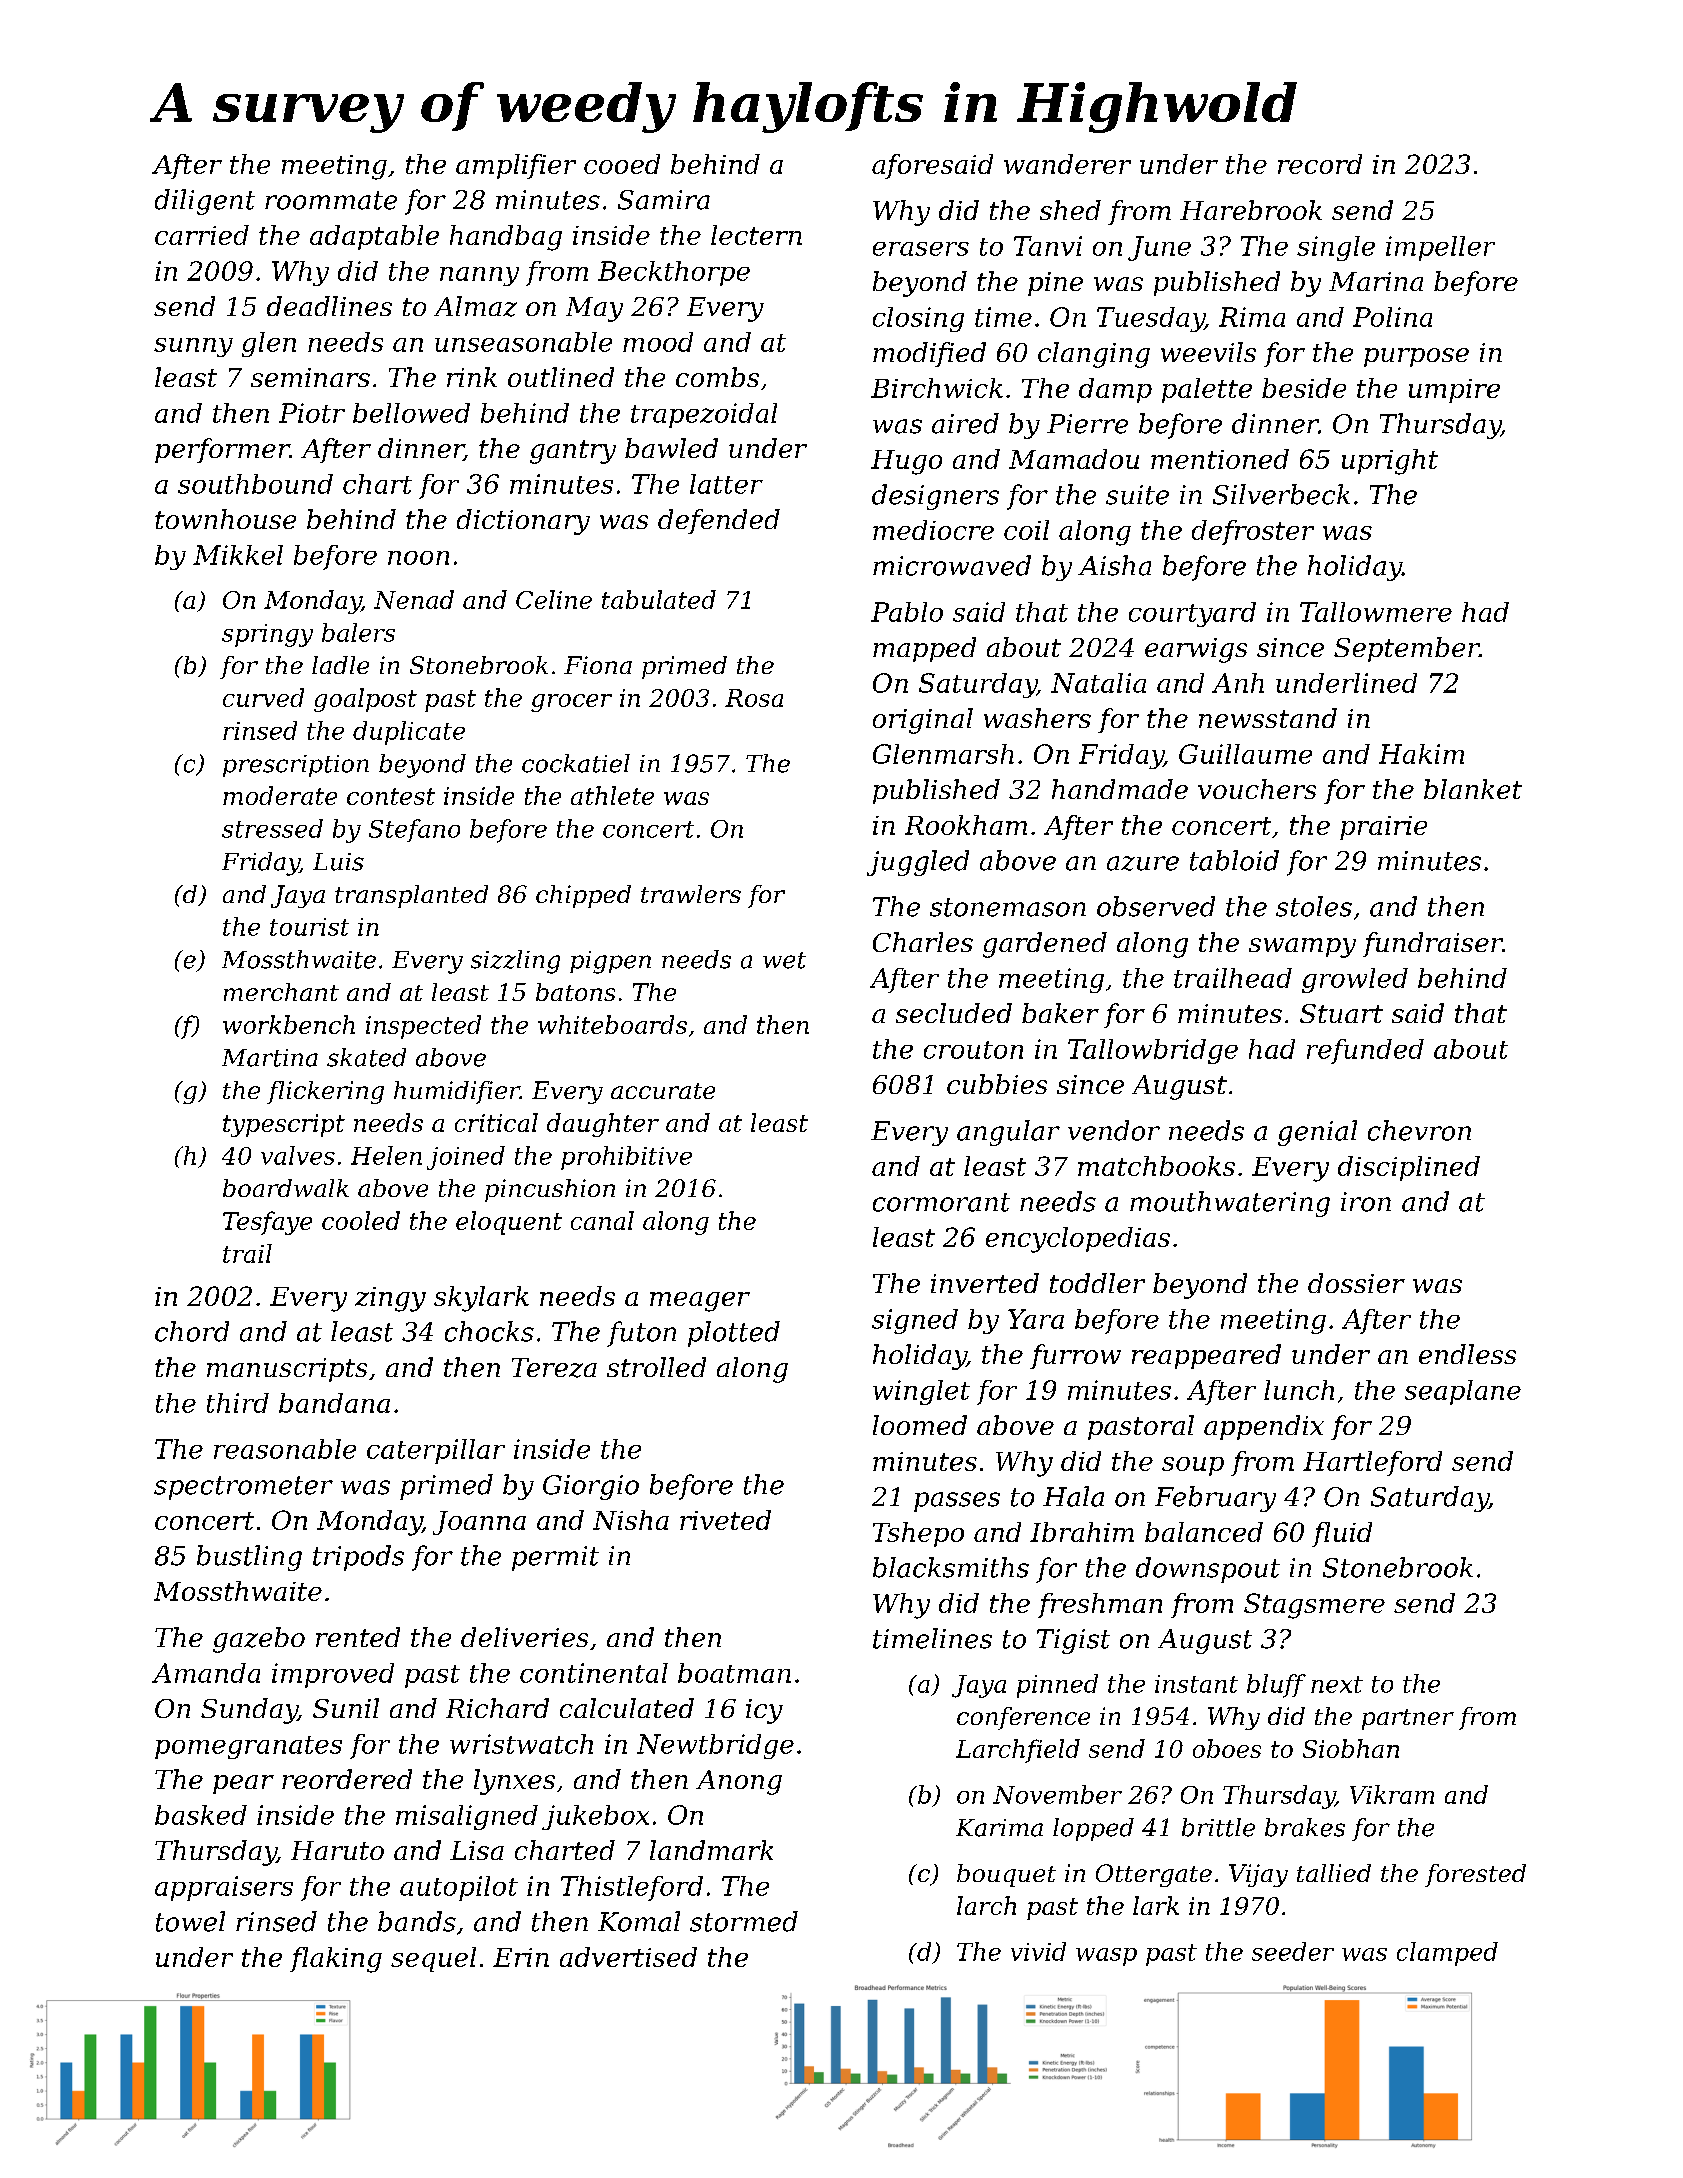  I want to click on Hala, so click(1073, 1496).
